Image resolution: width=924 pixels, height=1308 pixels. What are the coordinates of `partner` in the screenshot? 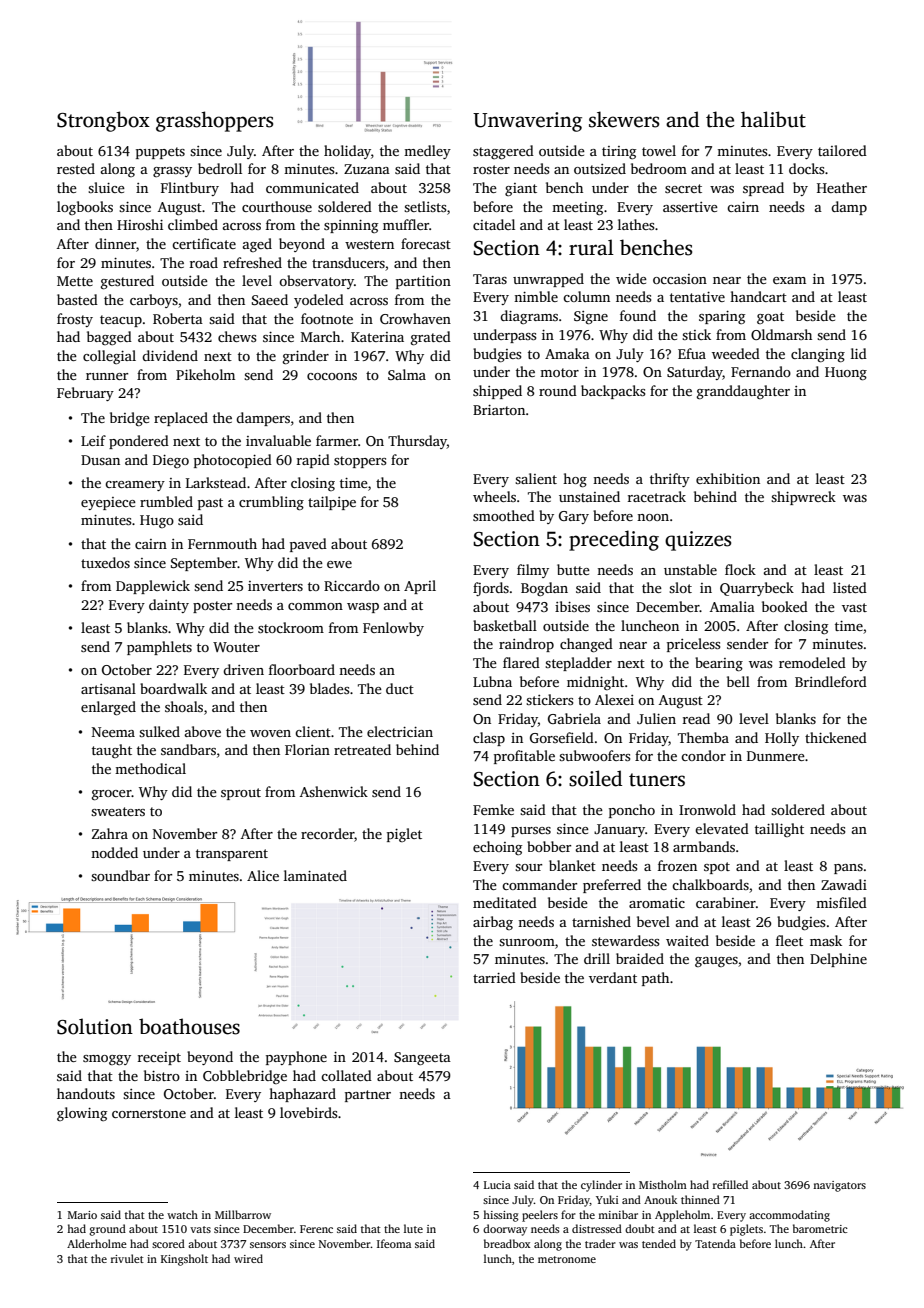 It's located at (368, 1096).
